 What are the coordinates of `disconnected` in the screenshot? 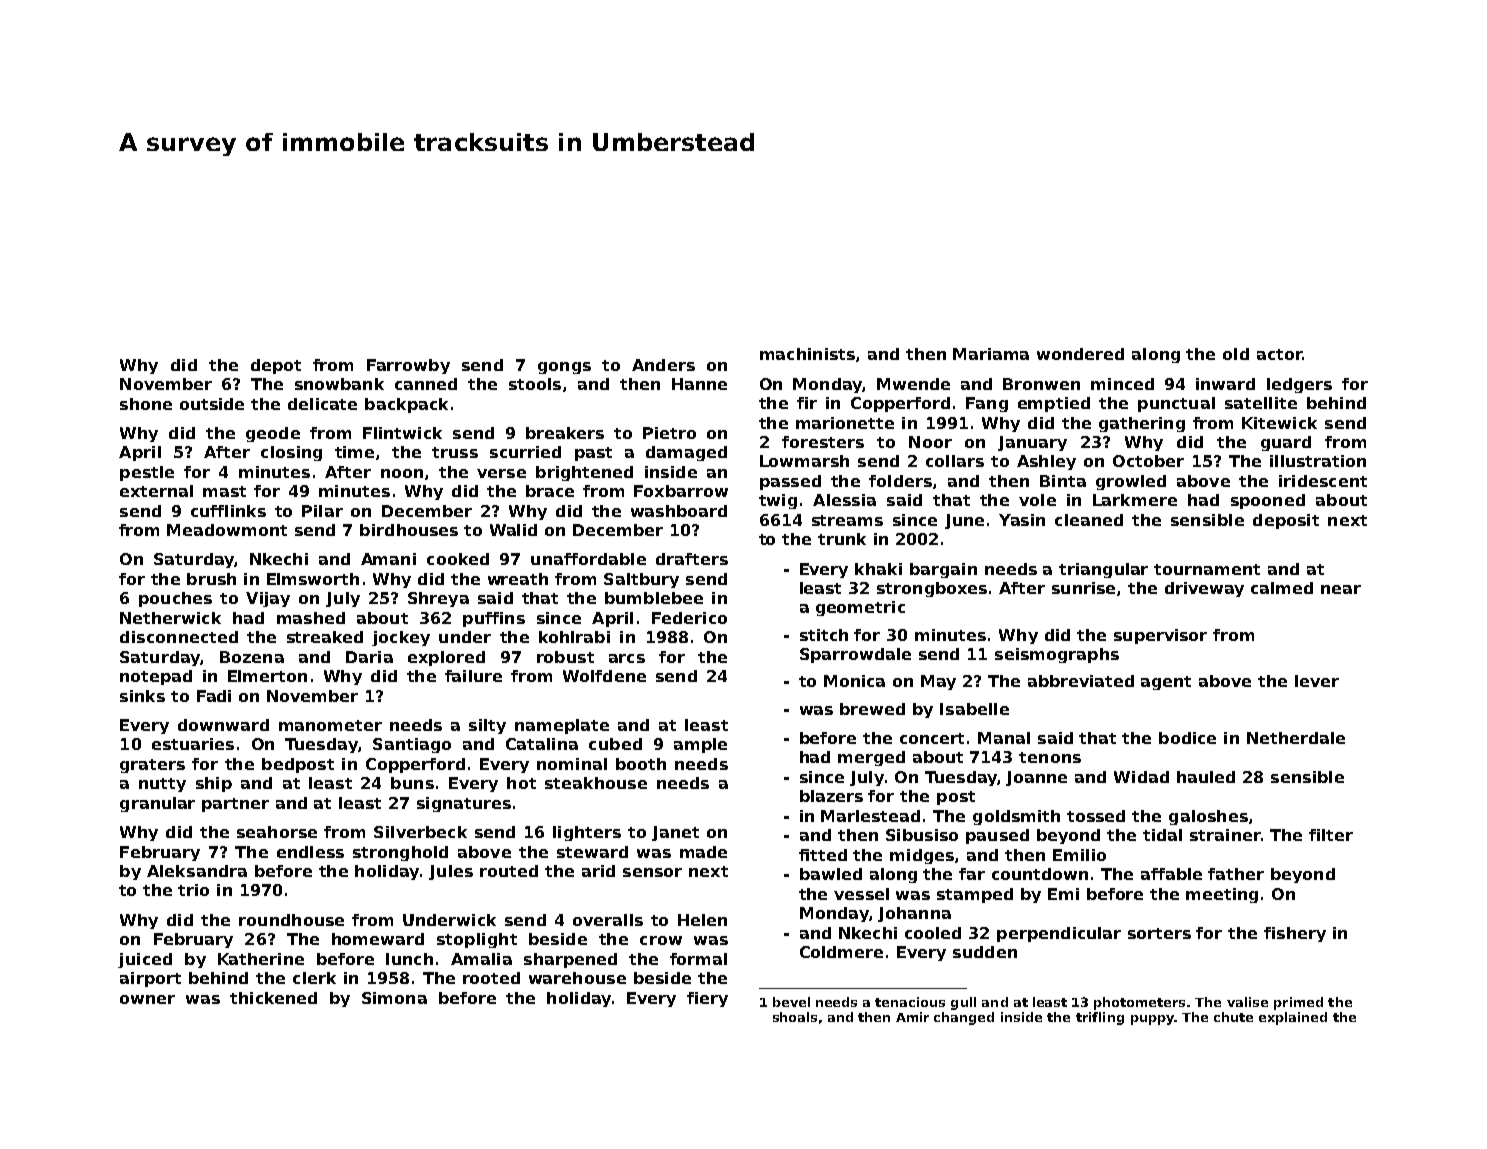 It's located at (179, 637).
